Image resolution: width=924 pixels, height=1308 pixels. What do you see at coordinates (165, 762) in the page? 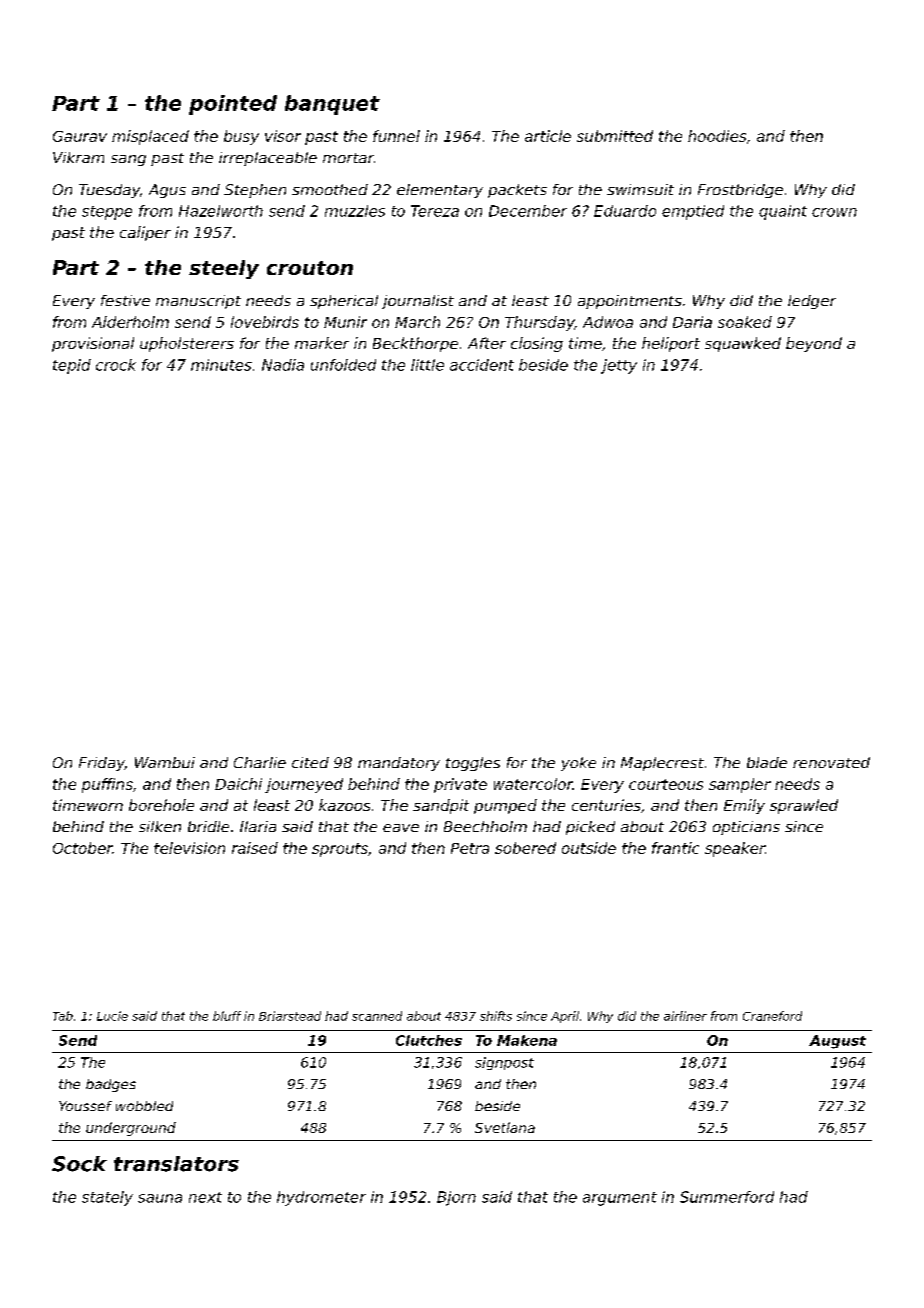
I see `Wambui` at bounding box center [165, 762].
